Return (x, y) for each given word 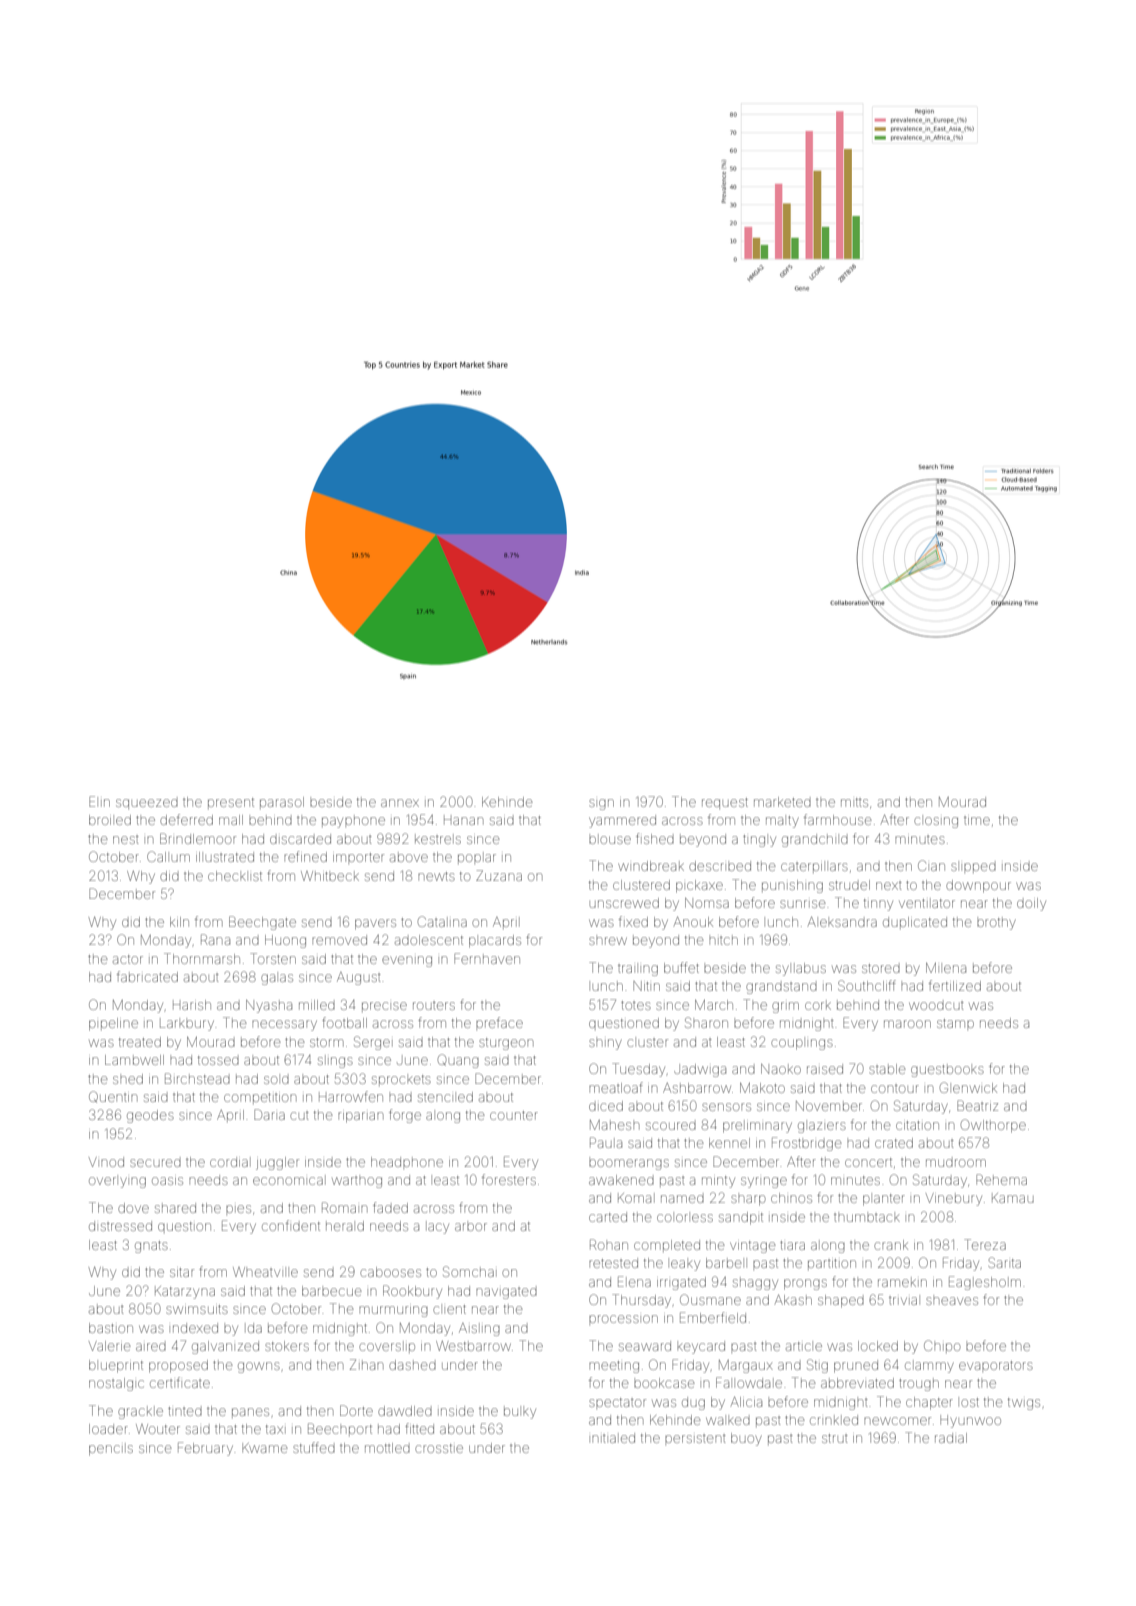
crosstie (439, 1448)
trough (919, 1385)
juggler (277, 1163)
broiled (110, 820)
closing (936, 822)
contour (895, 1089)
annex (400, 803)
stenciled (445, 1097)
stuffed (314, 1447)
